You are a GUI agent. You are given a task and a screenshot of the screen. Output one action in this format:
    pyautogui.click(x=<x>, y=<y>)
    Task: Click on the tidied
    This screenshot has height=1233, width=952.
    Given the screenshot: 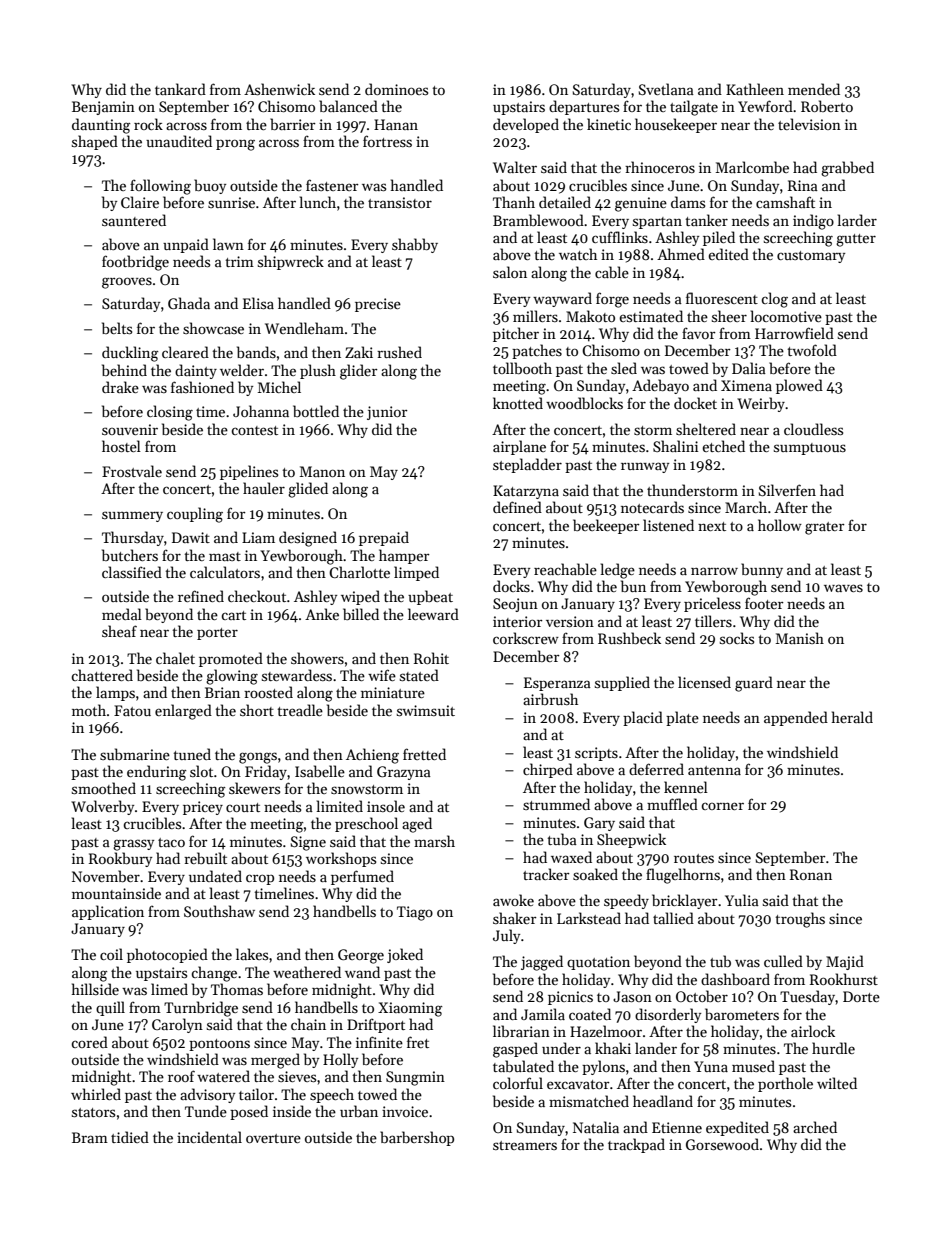 What is the action you would take?
    pyautogui.click(x=130, y=1137)
